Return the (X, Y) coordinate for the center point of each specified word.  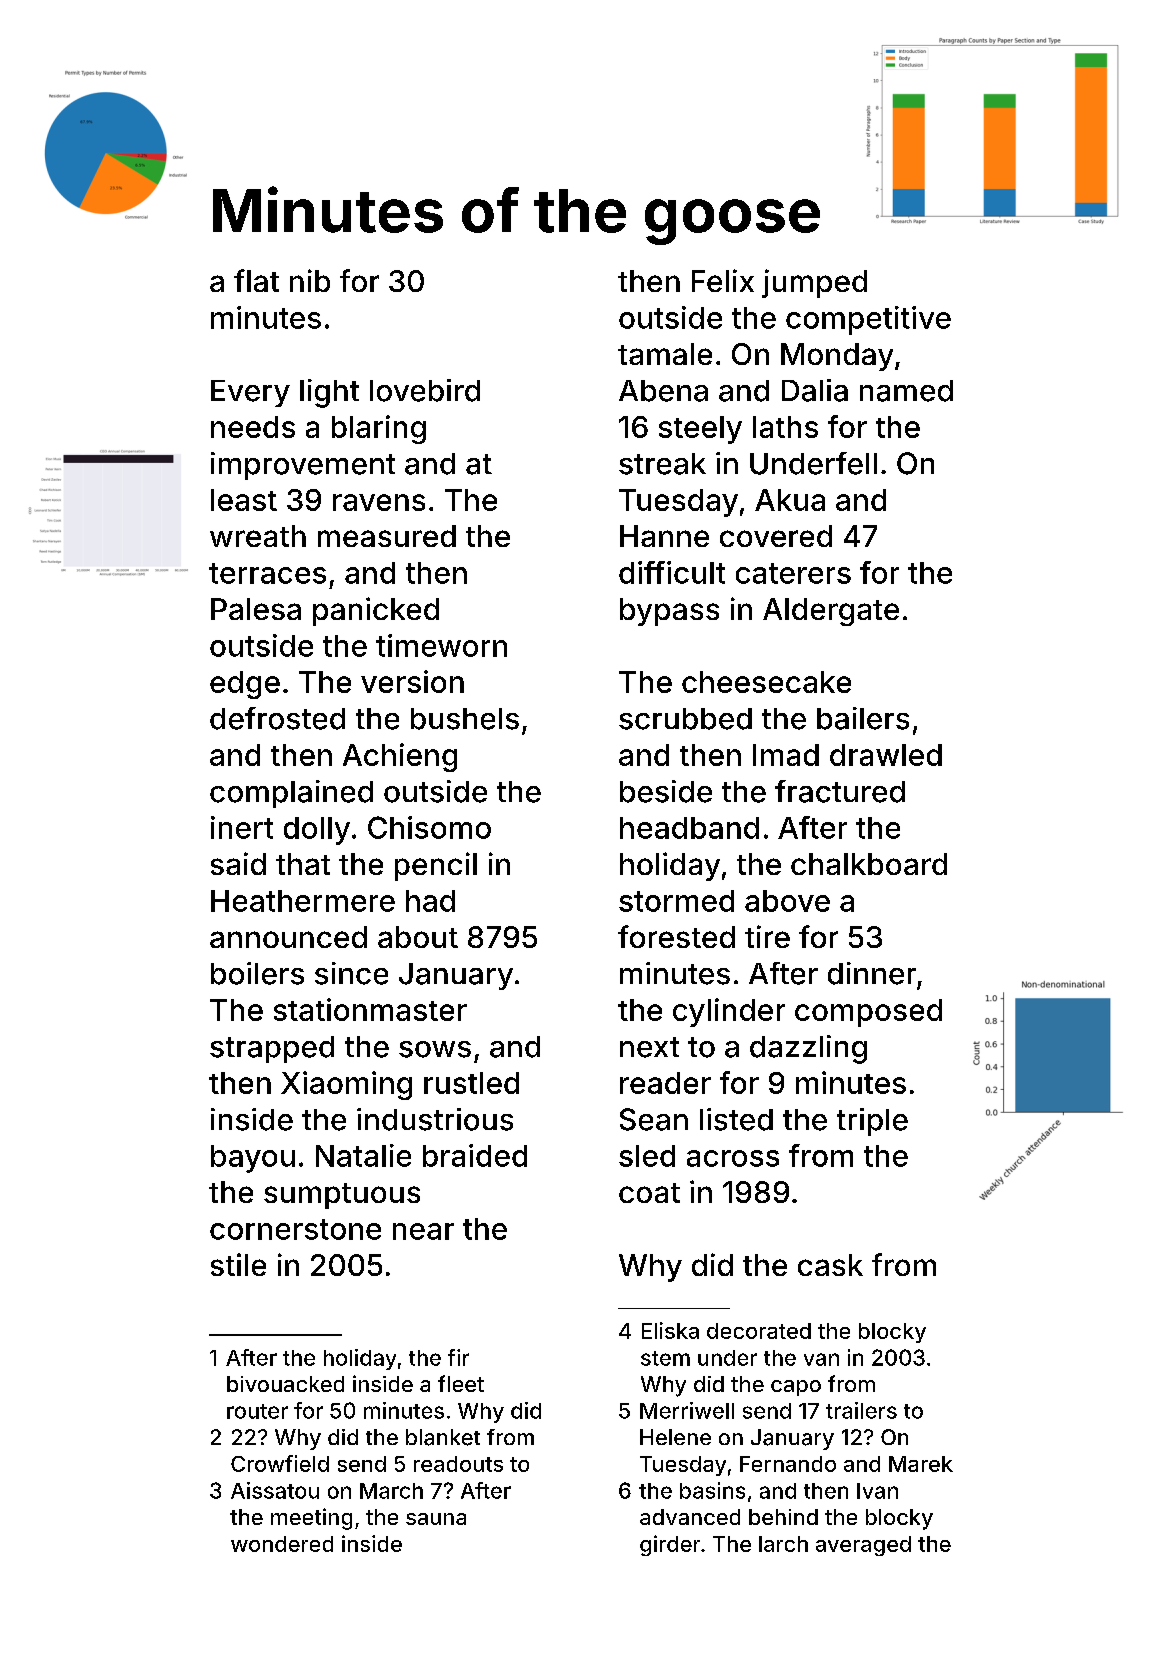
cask (830, 1265)
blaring (379, 429)
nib (310, 280)
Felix (723, 280)
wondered (282, 1544)
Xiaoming (346, 1085)
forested (676, 936)
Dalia (815, 390)
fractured (840, 791)
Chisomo (429, 827)
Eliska (670, 1330)
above (787, 901)
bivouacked (285, 1384)
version (412, 681)
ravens (379, 502)
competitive (868, 320)
